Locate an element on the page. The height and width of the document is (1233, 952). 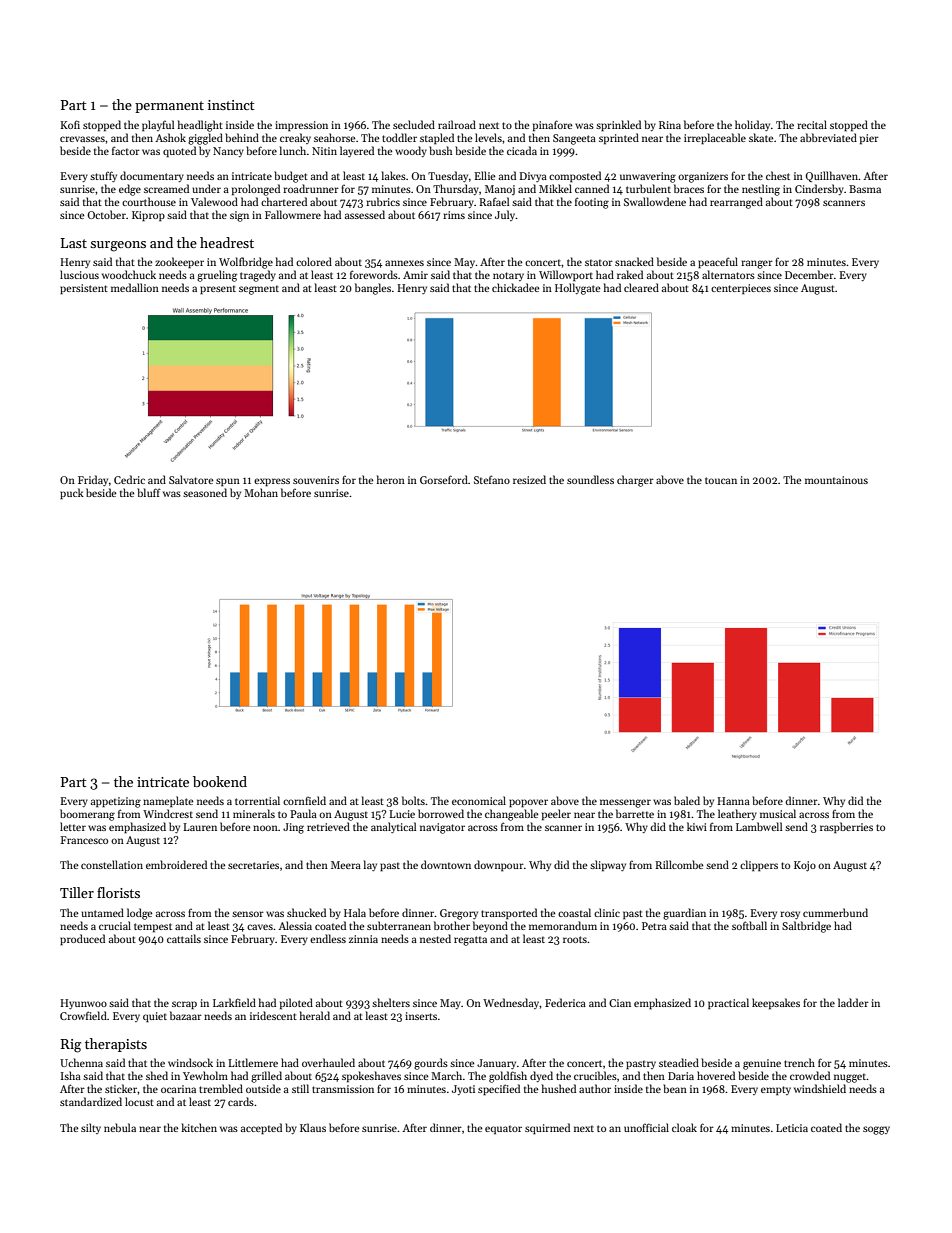
heron is located at coordinates (391, 479).
